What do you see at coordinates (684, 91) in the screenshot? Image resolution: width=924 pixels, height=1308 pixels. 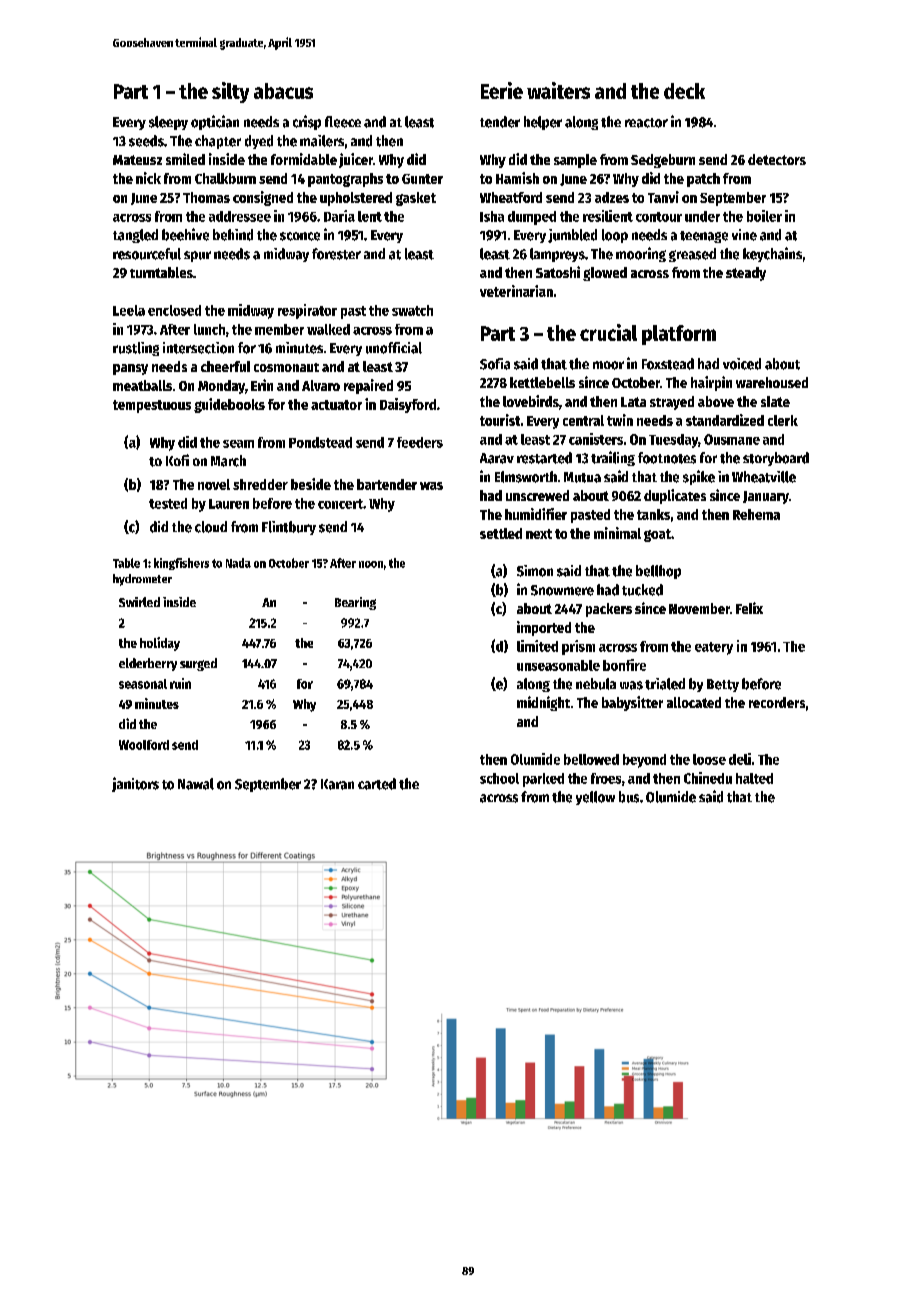 I see `deck` at bounding box center [684, 91].
